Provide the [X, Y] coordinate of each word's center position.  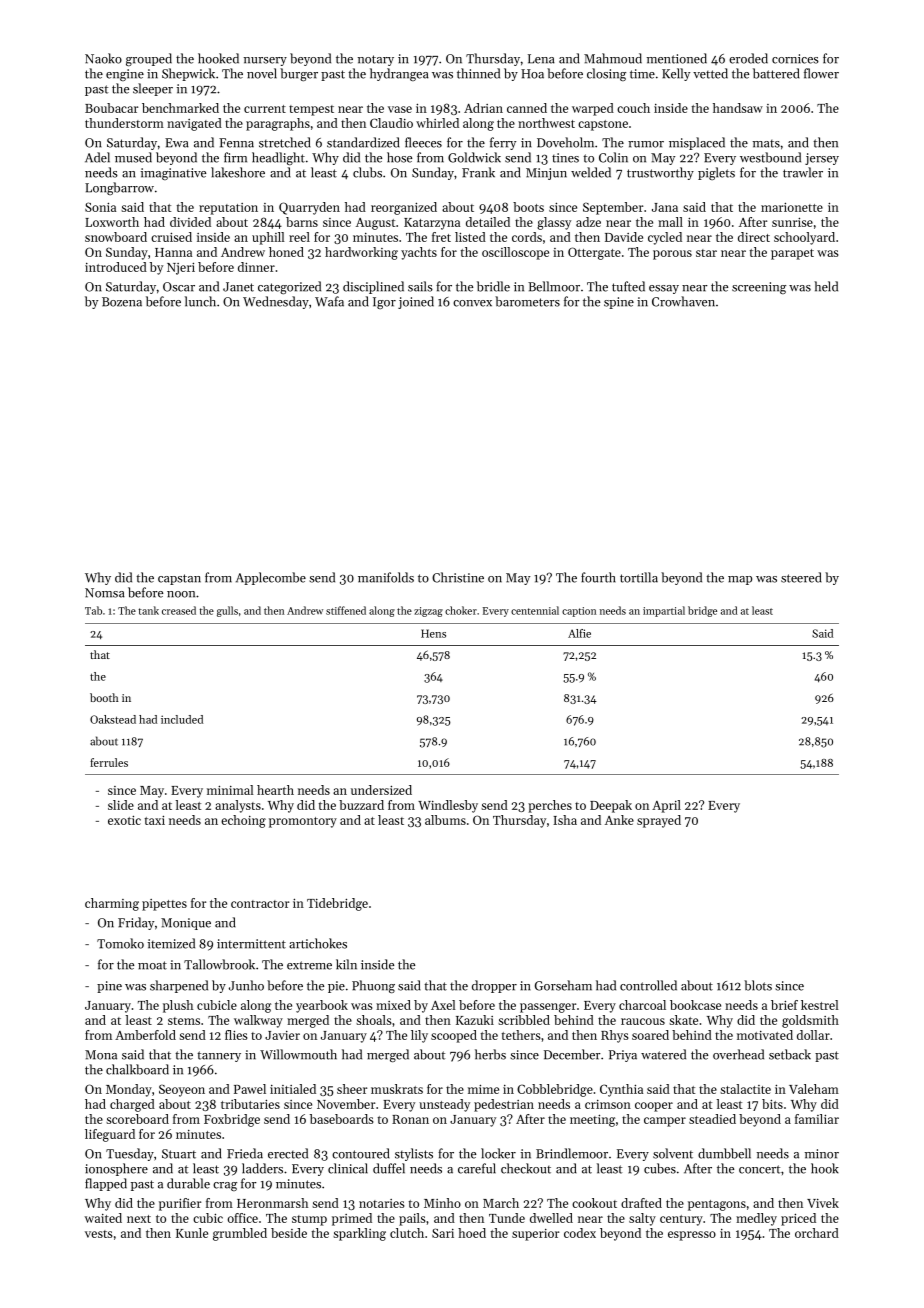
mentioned [677, 58]
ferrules [109, 762]
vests [98, 1234]
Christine [458, 577]
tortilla [639, 577]
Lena [541, 59]
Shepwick [188, 74]
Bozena [122, 302]
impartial [664, 611]
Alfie [579, 633]
